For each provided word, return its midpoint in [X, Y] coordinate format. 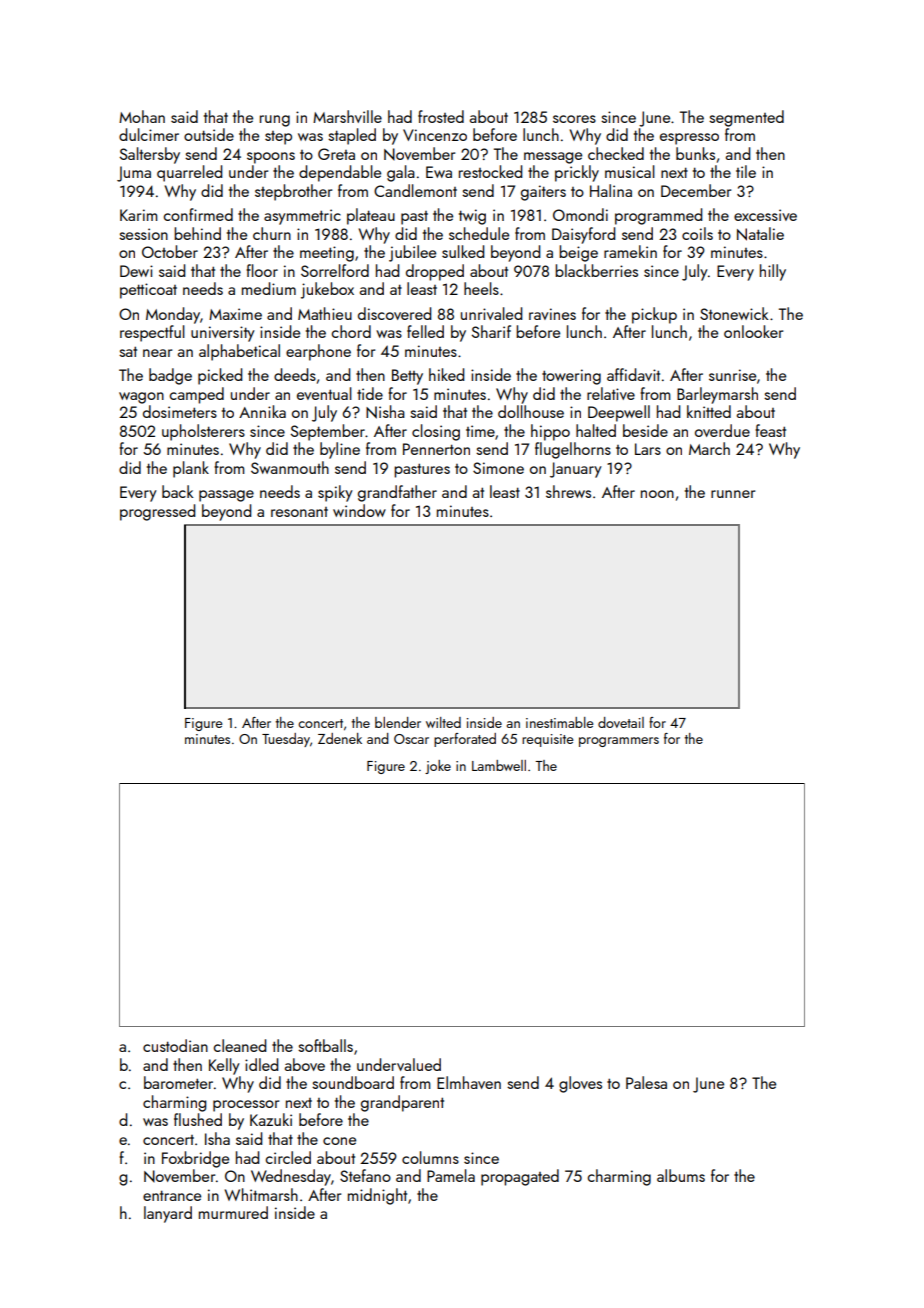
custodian [175, 1045]
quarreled [189, 173]
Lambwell [499, 765]
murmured [233, 1212]
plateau [371, 216]
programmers [619, 742]
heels [481, 288]
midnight [377, 1196]
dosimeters [180, 411]
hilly [773, 272]
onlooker [753, 331]
